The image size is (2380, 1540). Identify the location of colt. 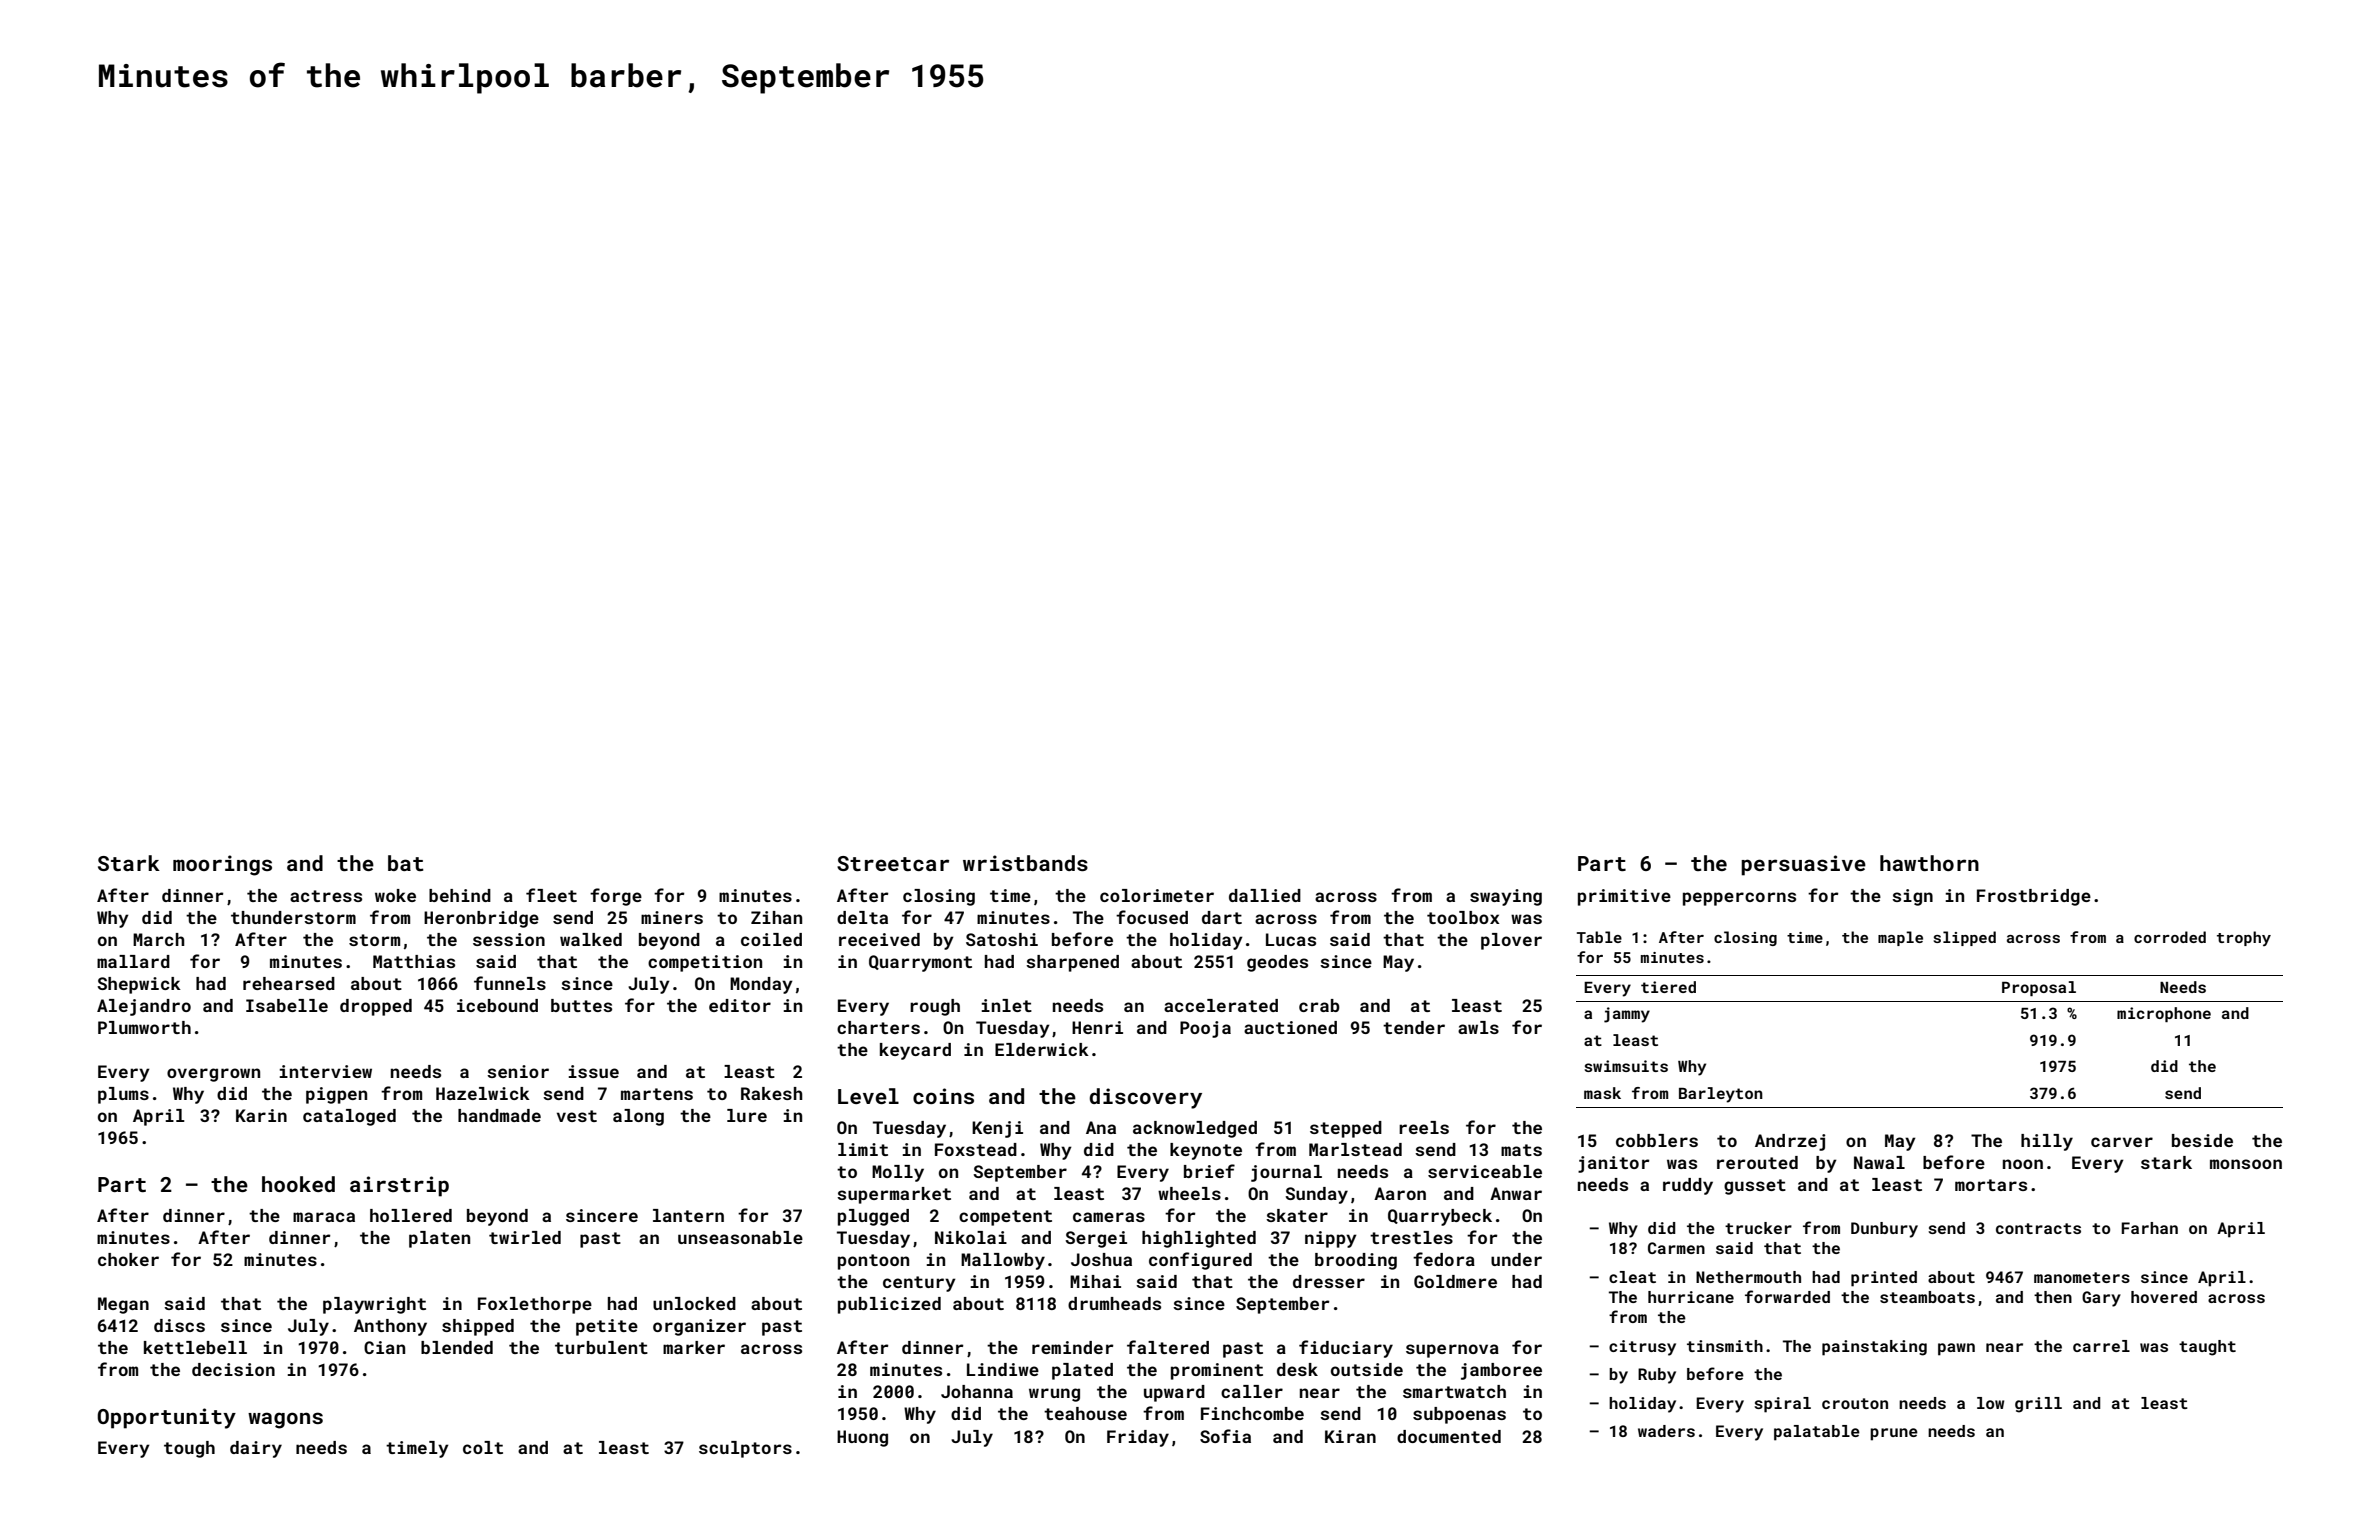
(483, 1447).
